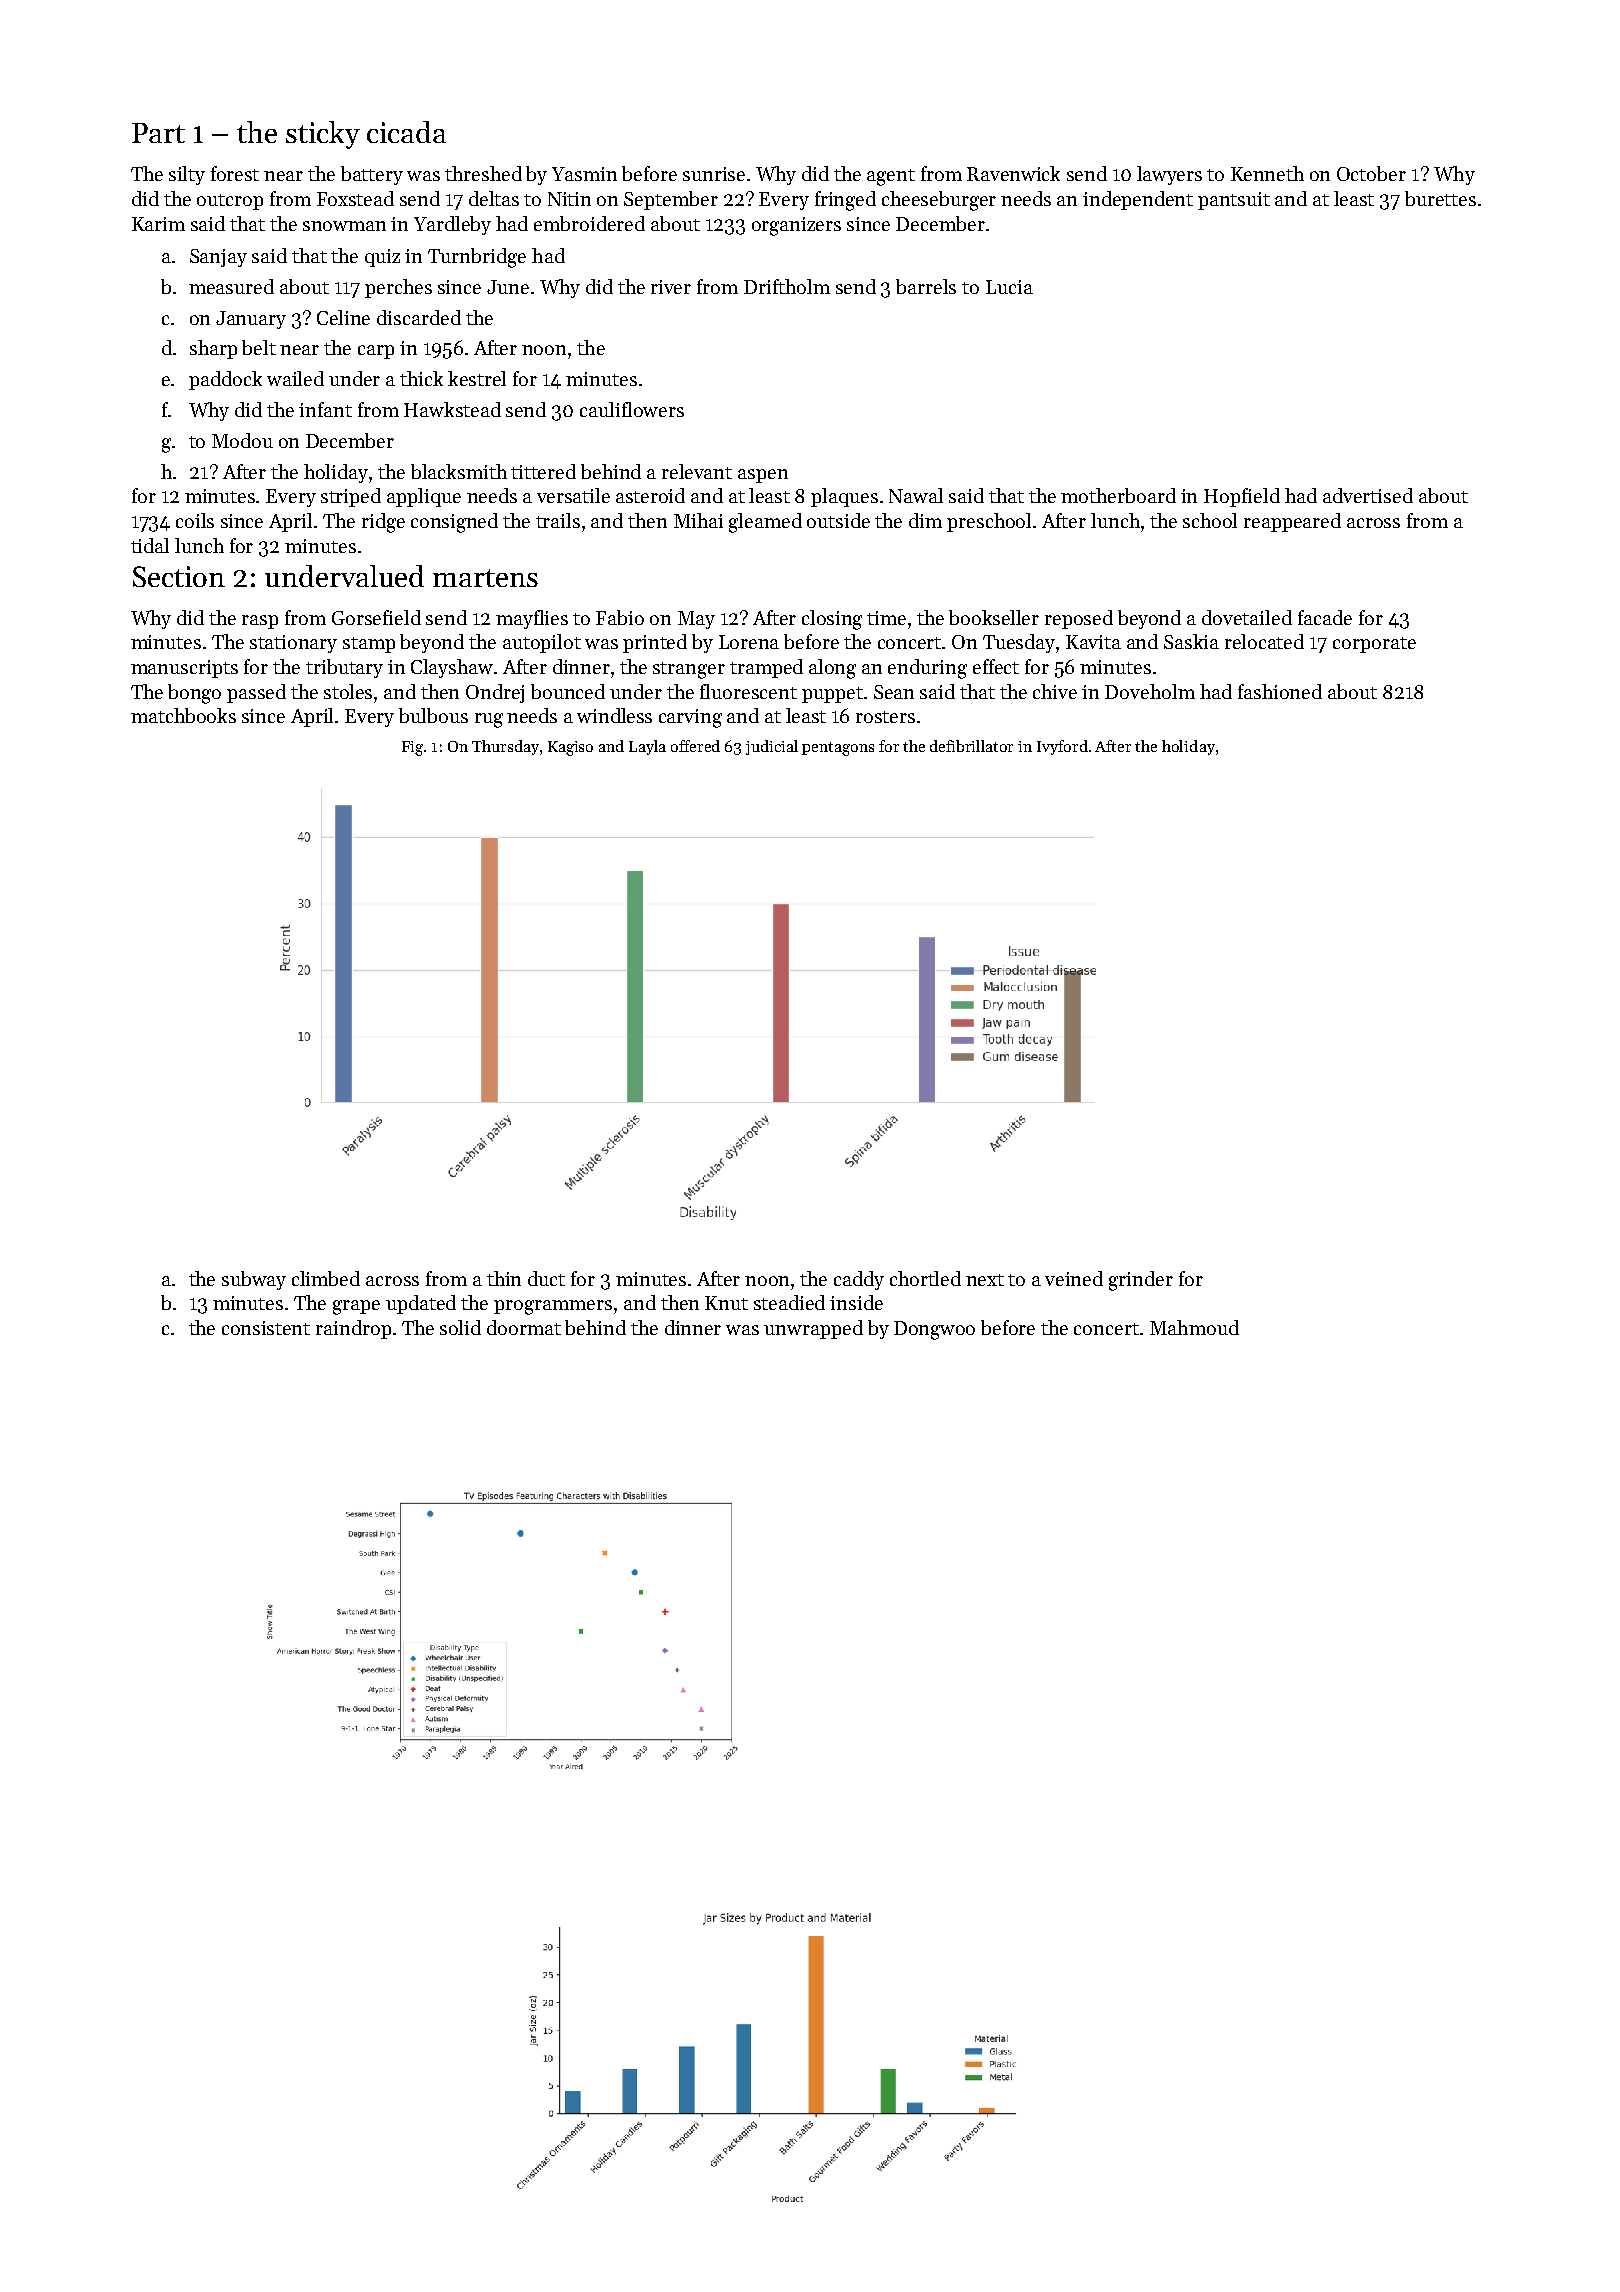  I want to click on sticky, so click(323, 135).
